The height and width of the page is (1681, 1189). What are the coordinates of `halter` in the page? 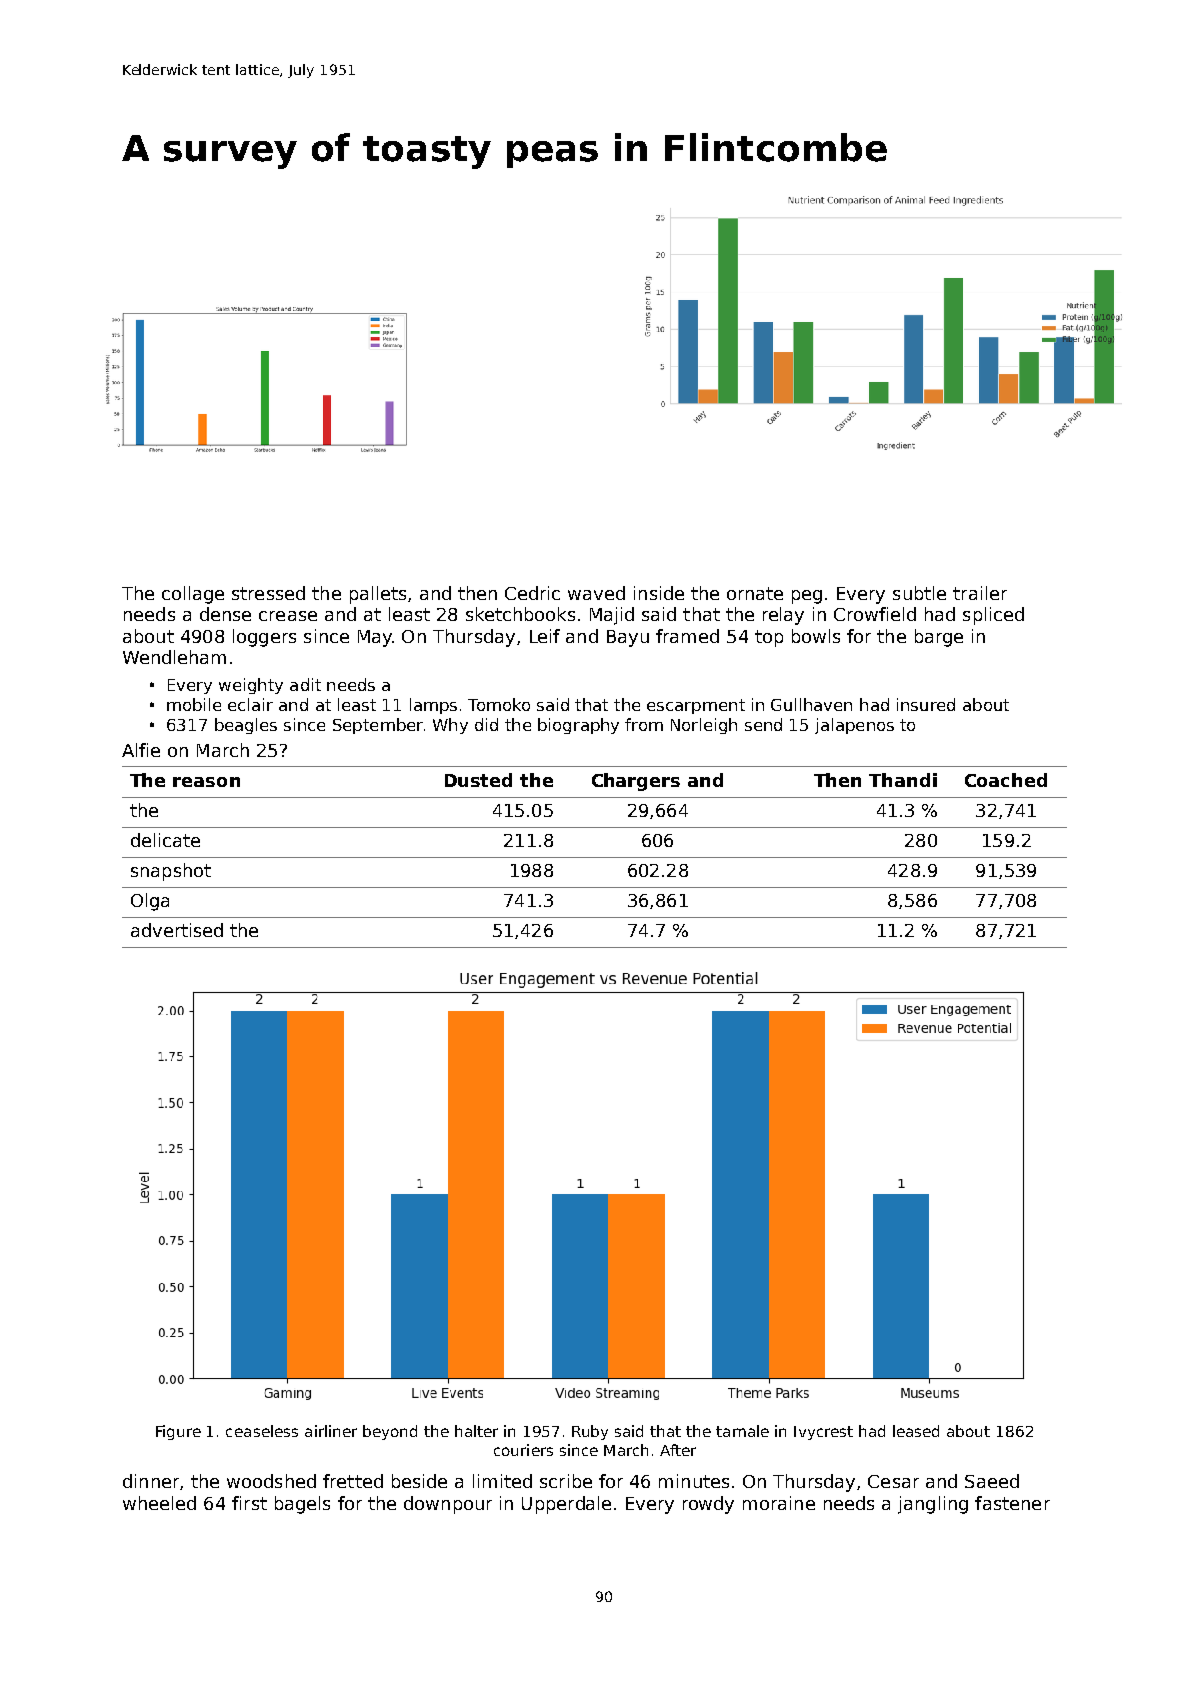 It's located at (476, 1431).
